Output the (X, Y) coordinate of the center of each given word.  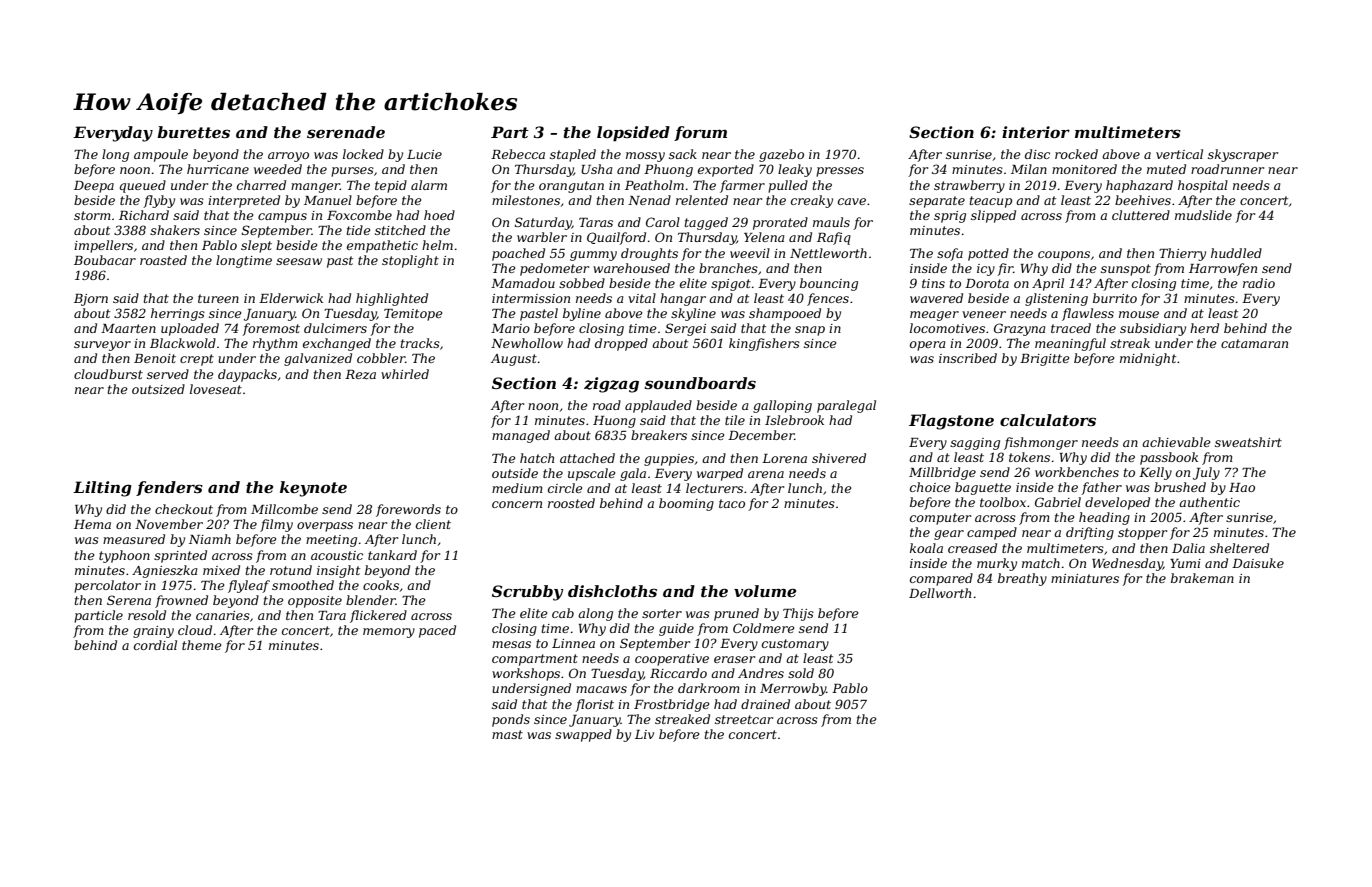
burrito (1115, 298)
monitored (1084, 169)
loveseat (216, 389)
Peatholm (654, 185)
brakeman (1202, 578)
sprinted (180, 556)
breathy (1022, 579)
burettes (193, 132)
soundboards (700, 383)
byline (582, 314)
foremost (271, 329)
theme (201, 645)
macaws (601, 689)
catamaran (1254, 343)
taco (732, 503)
